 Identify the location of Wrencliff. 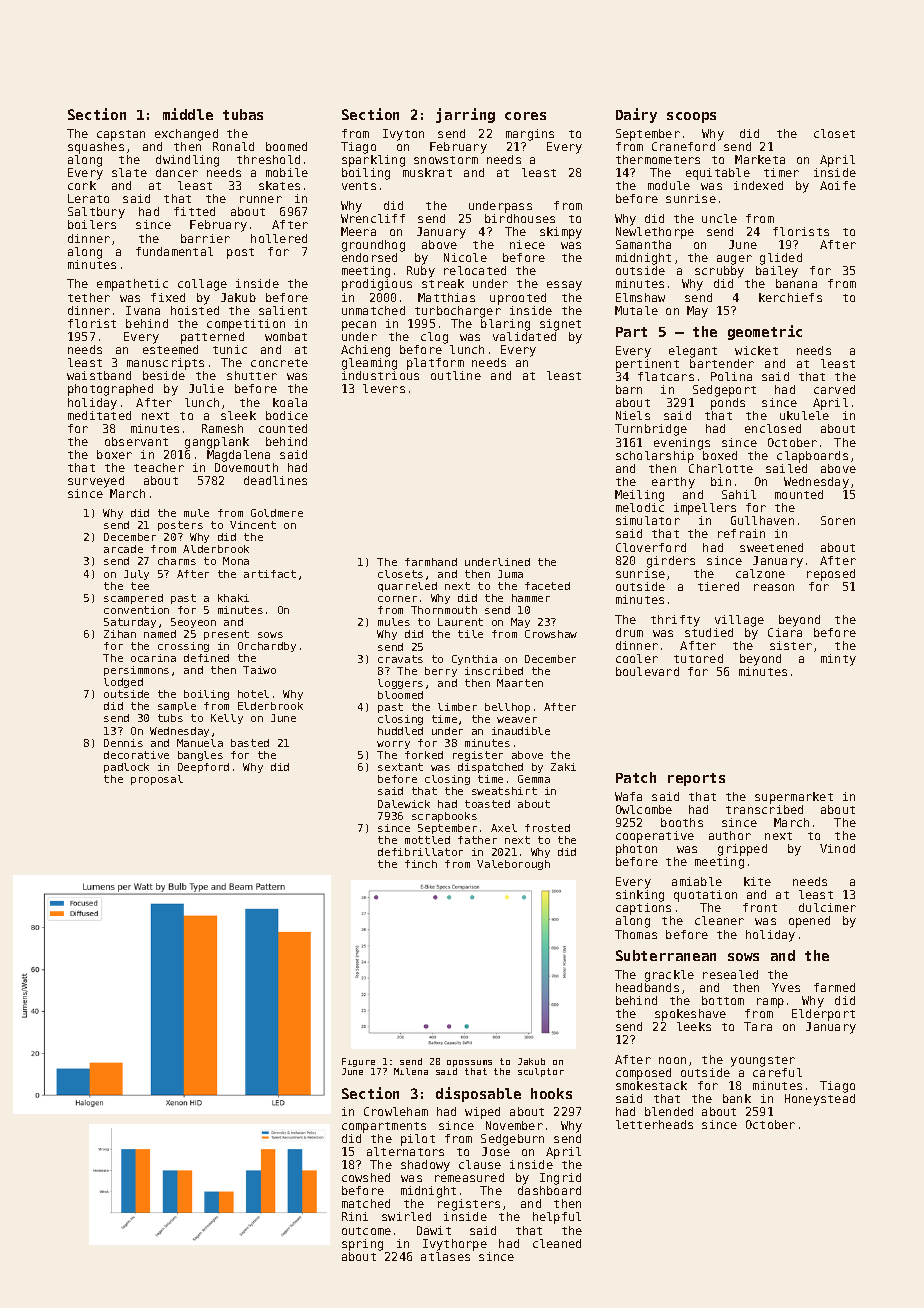
(373, 218).
